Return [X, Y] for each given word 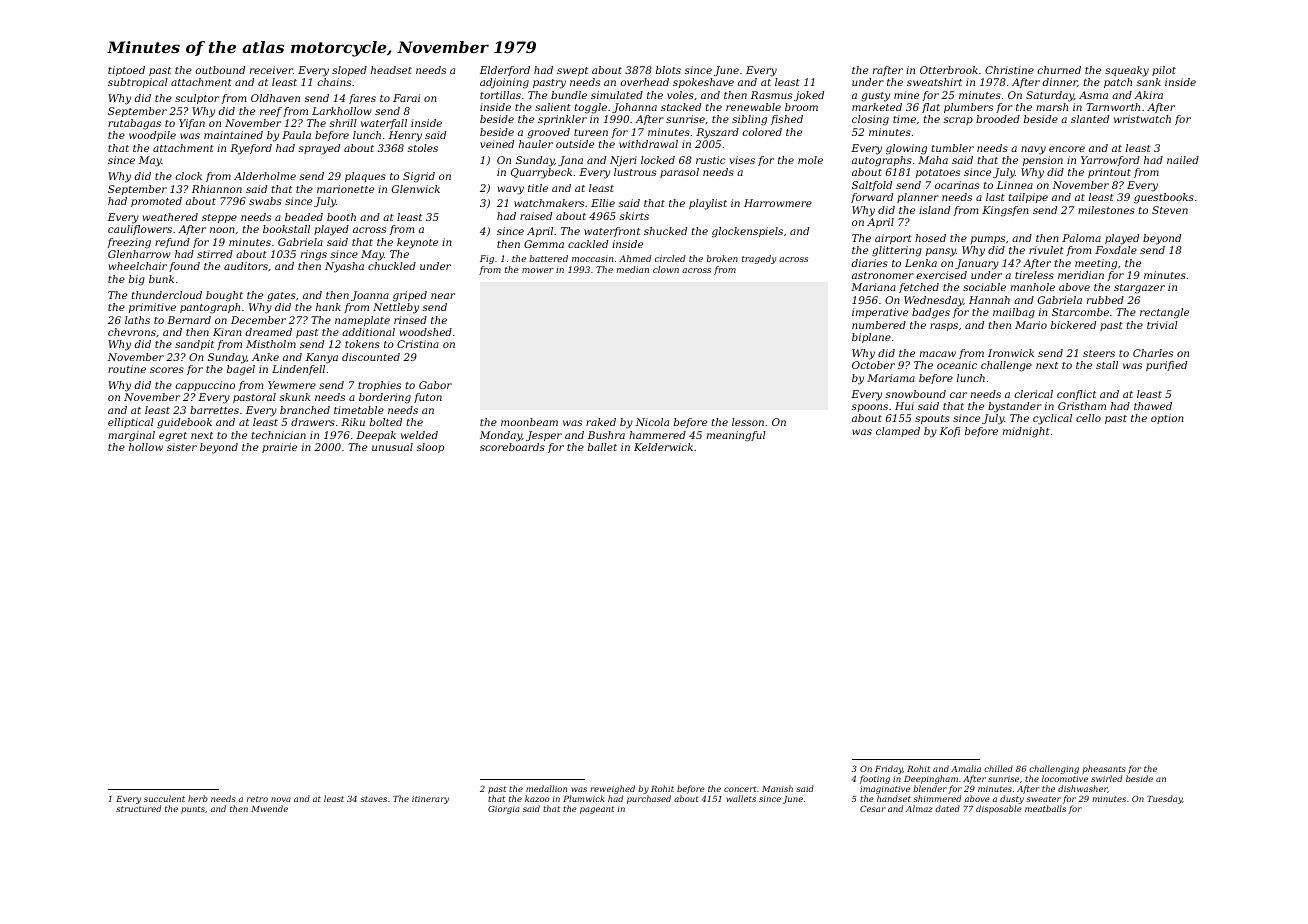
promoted [156, 202]
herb [198, 798]
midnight [1026, 432]
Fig [487, 259]
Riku [353, 422]
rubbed [1105, 300]
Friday [889, 769]
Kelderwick [663, 447]
